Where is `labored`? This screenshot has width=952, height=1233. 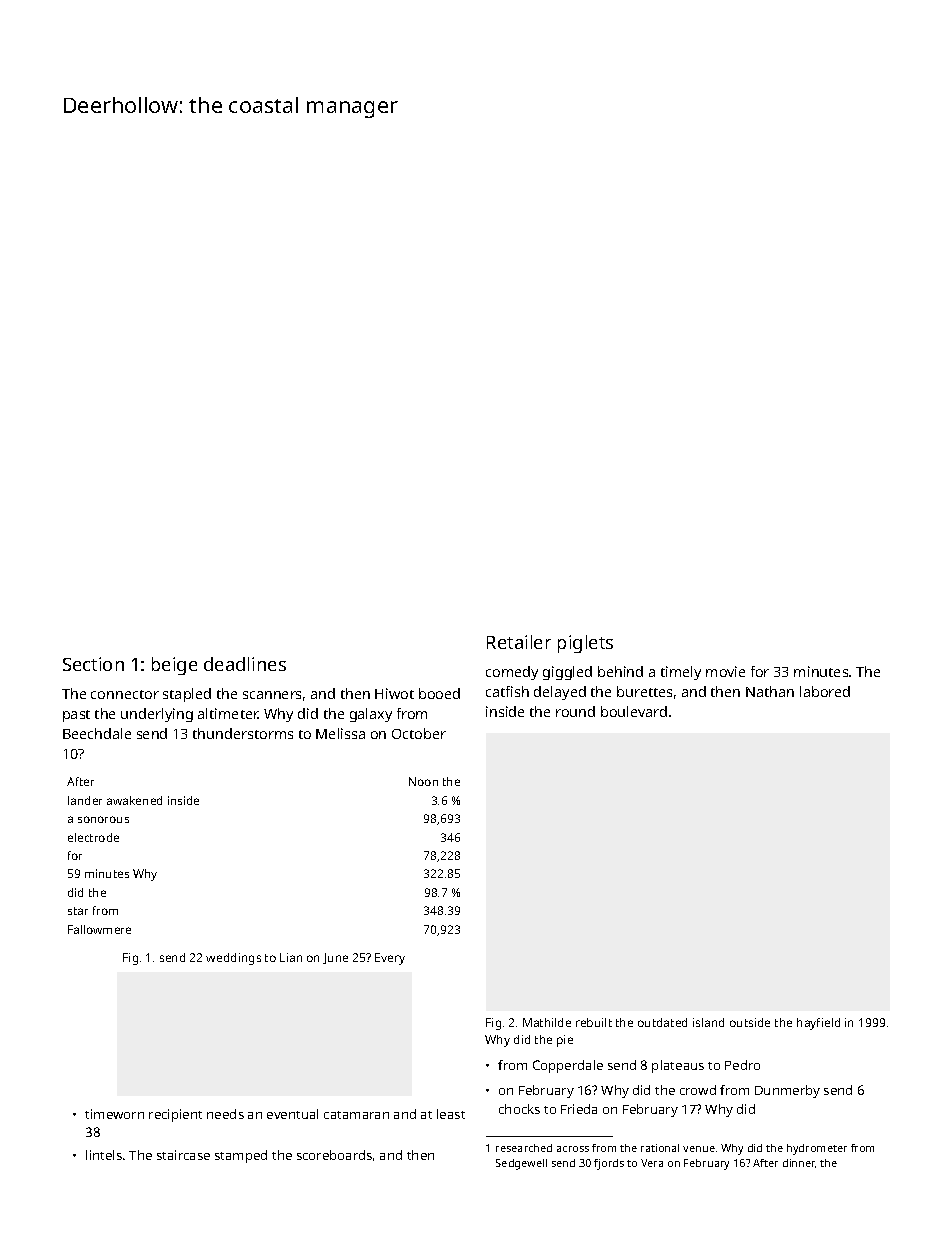
labored is located at coordinates (825, 691).
